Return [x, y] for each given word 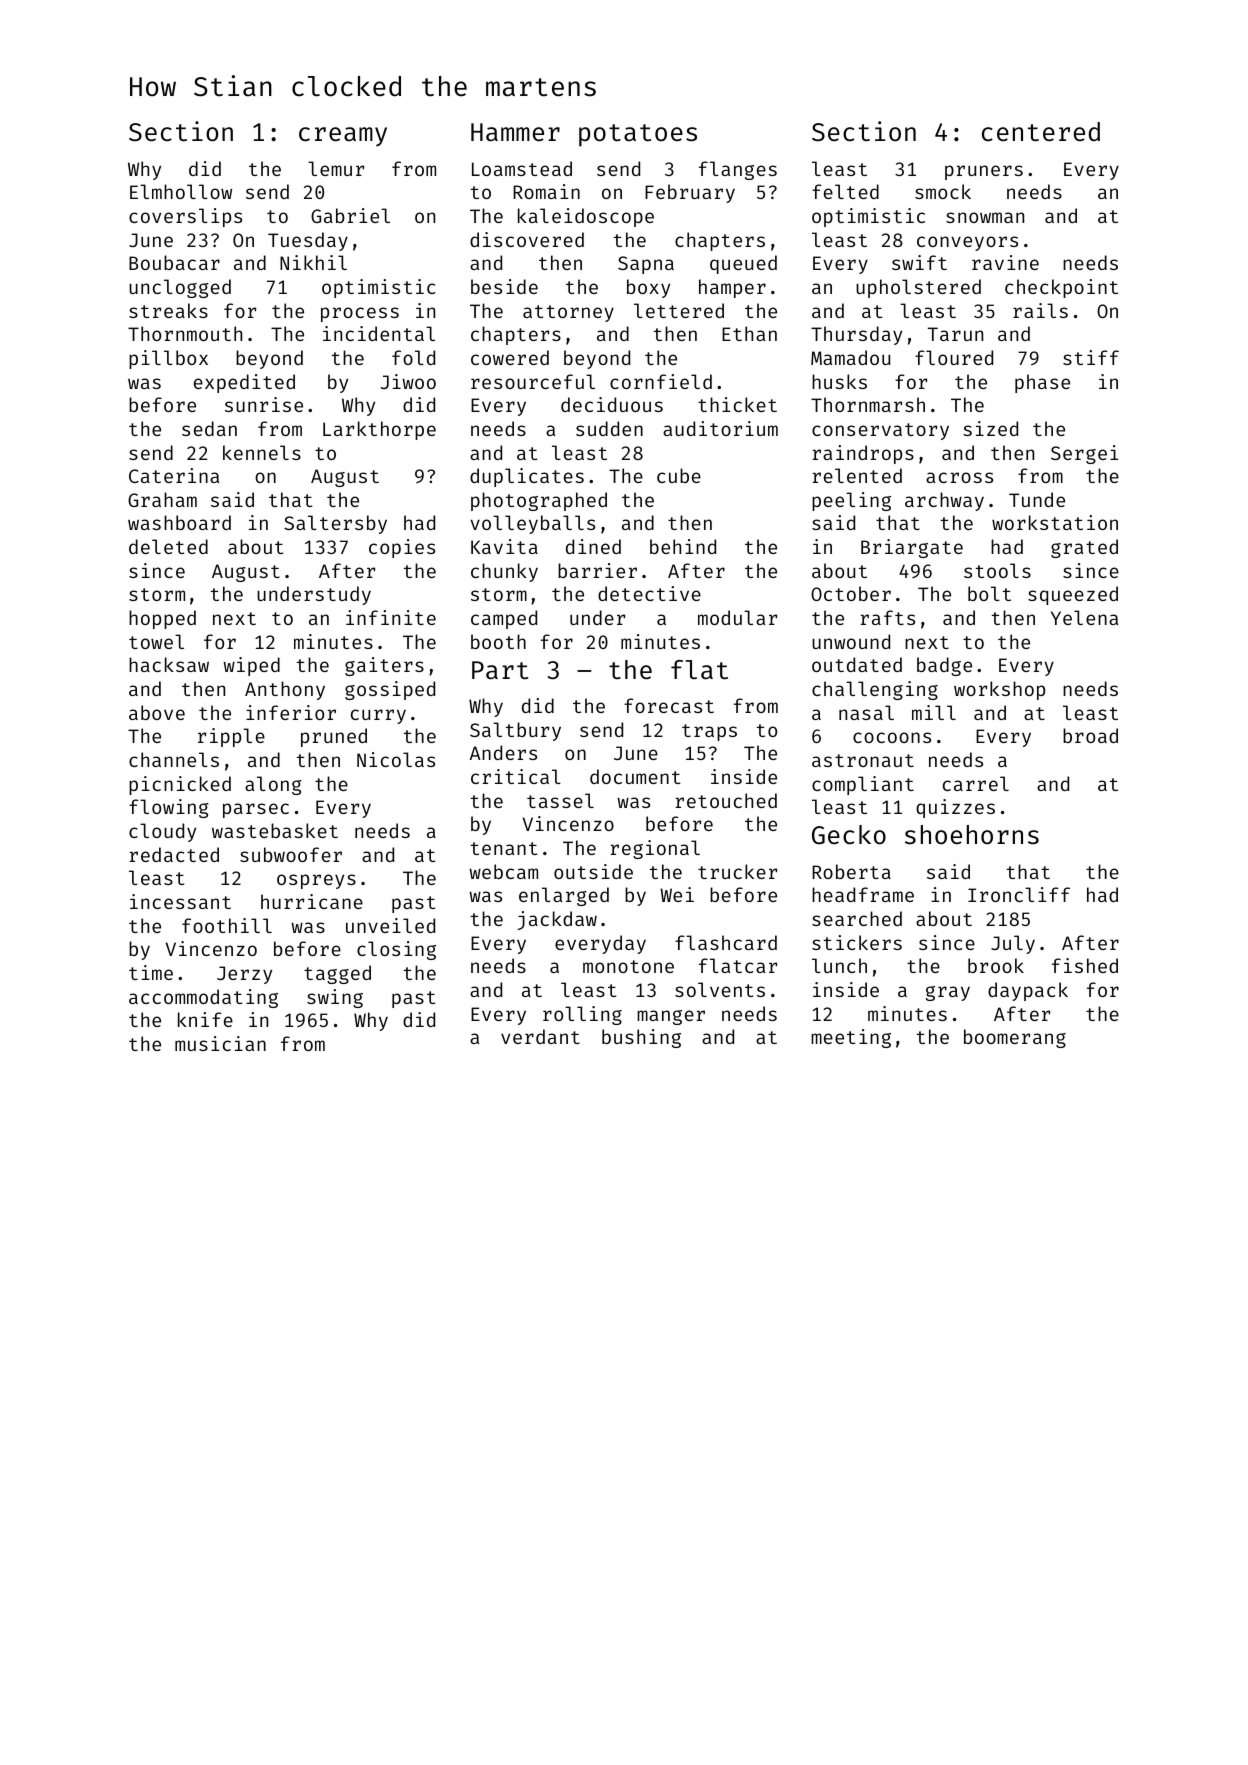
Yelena [1084, 617]
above [157, 712]
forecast [669, 705]
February [690, 193]
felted [845, 191]
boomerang [1015, 1038]
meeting [851, 1038]
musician [220, 1043]
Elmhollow [181, 191]
